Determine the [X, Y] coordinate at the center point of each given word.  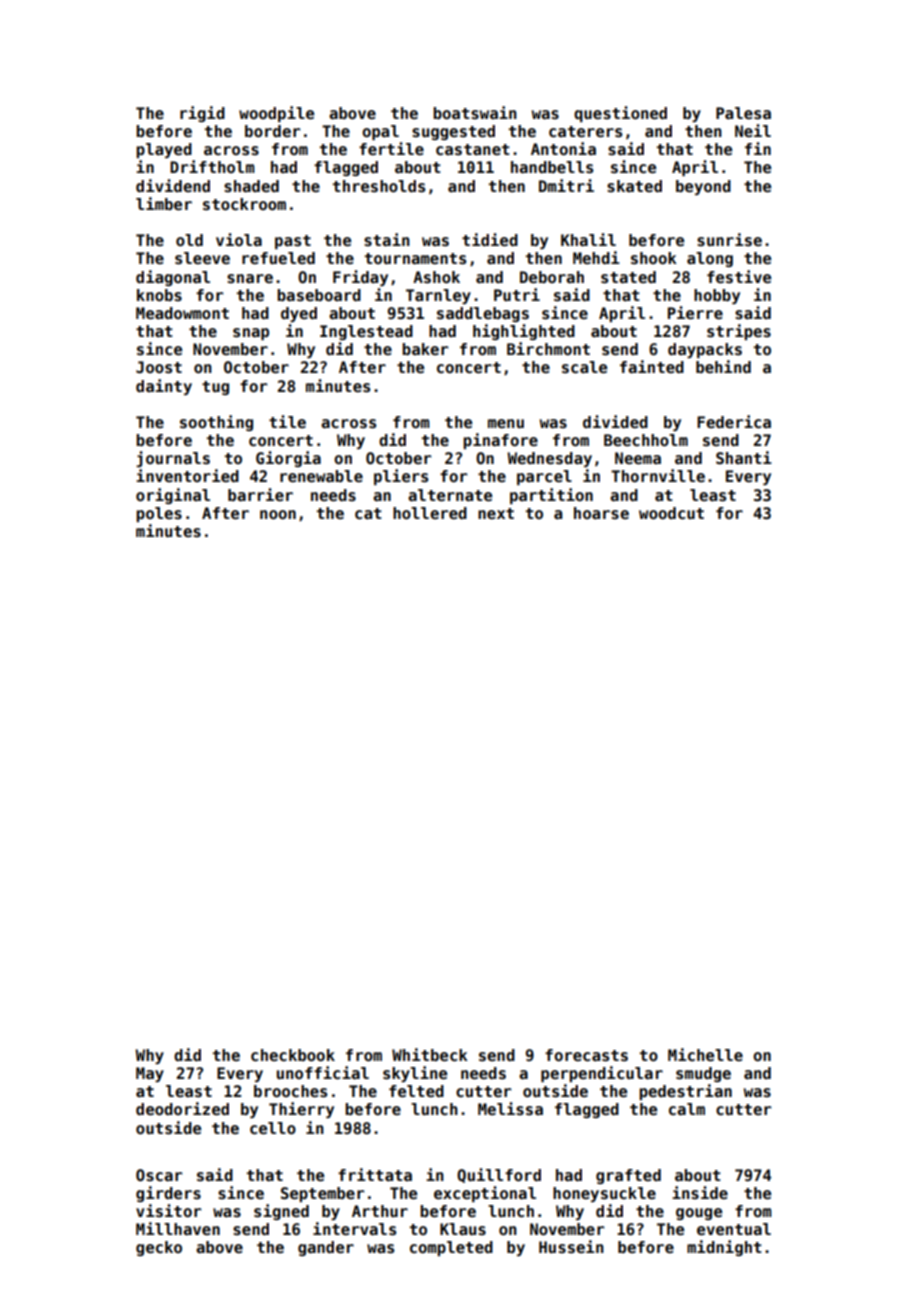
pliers [401, 477]
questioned [620, 114]
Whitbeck [430, 1055]
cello [273, 1128]
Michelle [705, 1054]
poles [159, 514]
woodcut [671, 513]
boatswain [475, 112]
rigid [202, 114]
